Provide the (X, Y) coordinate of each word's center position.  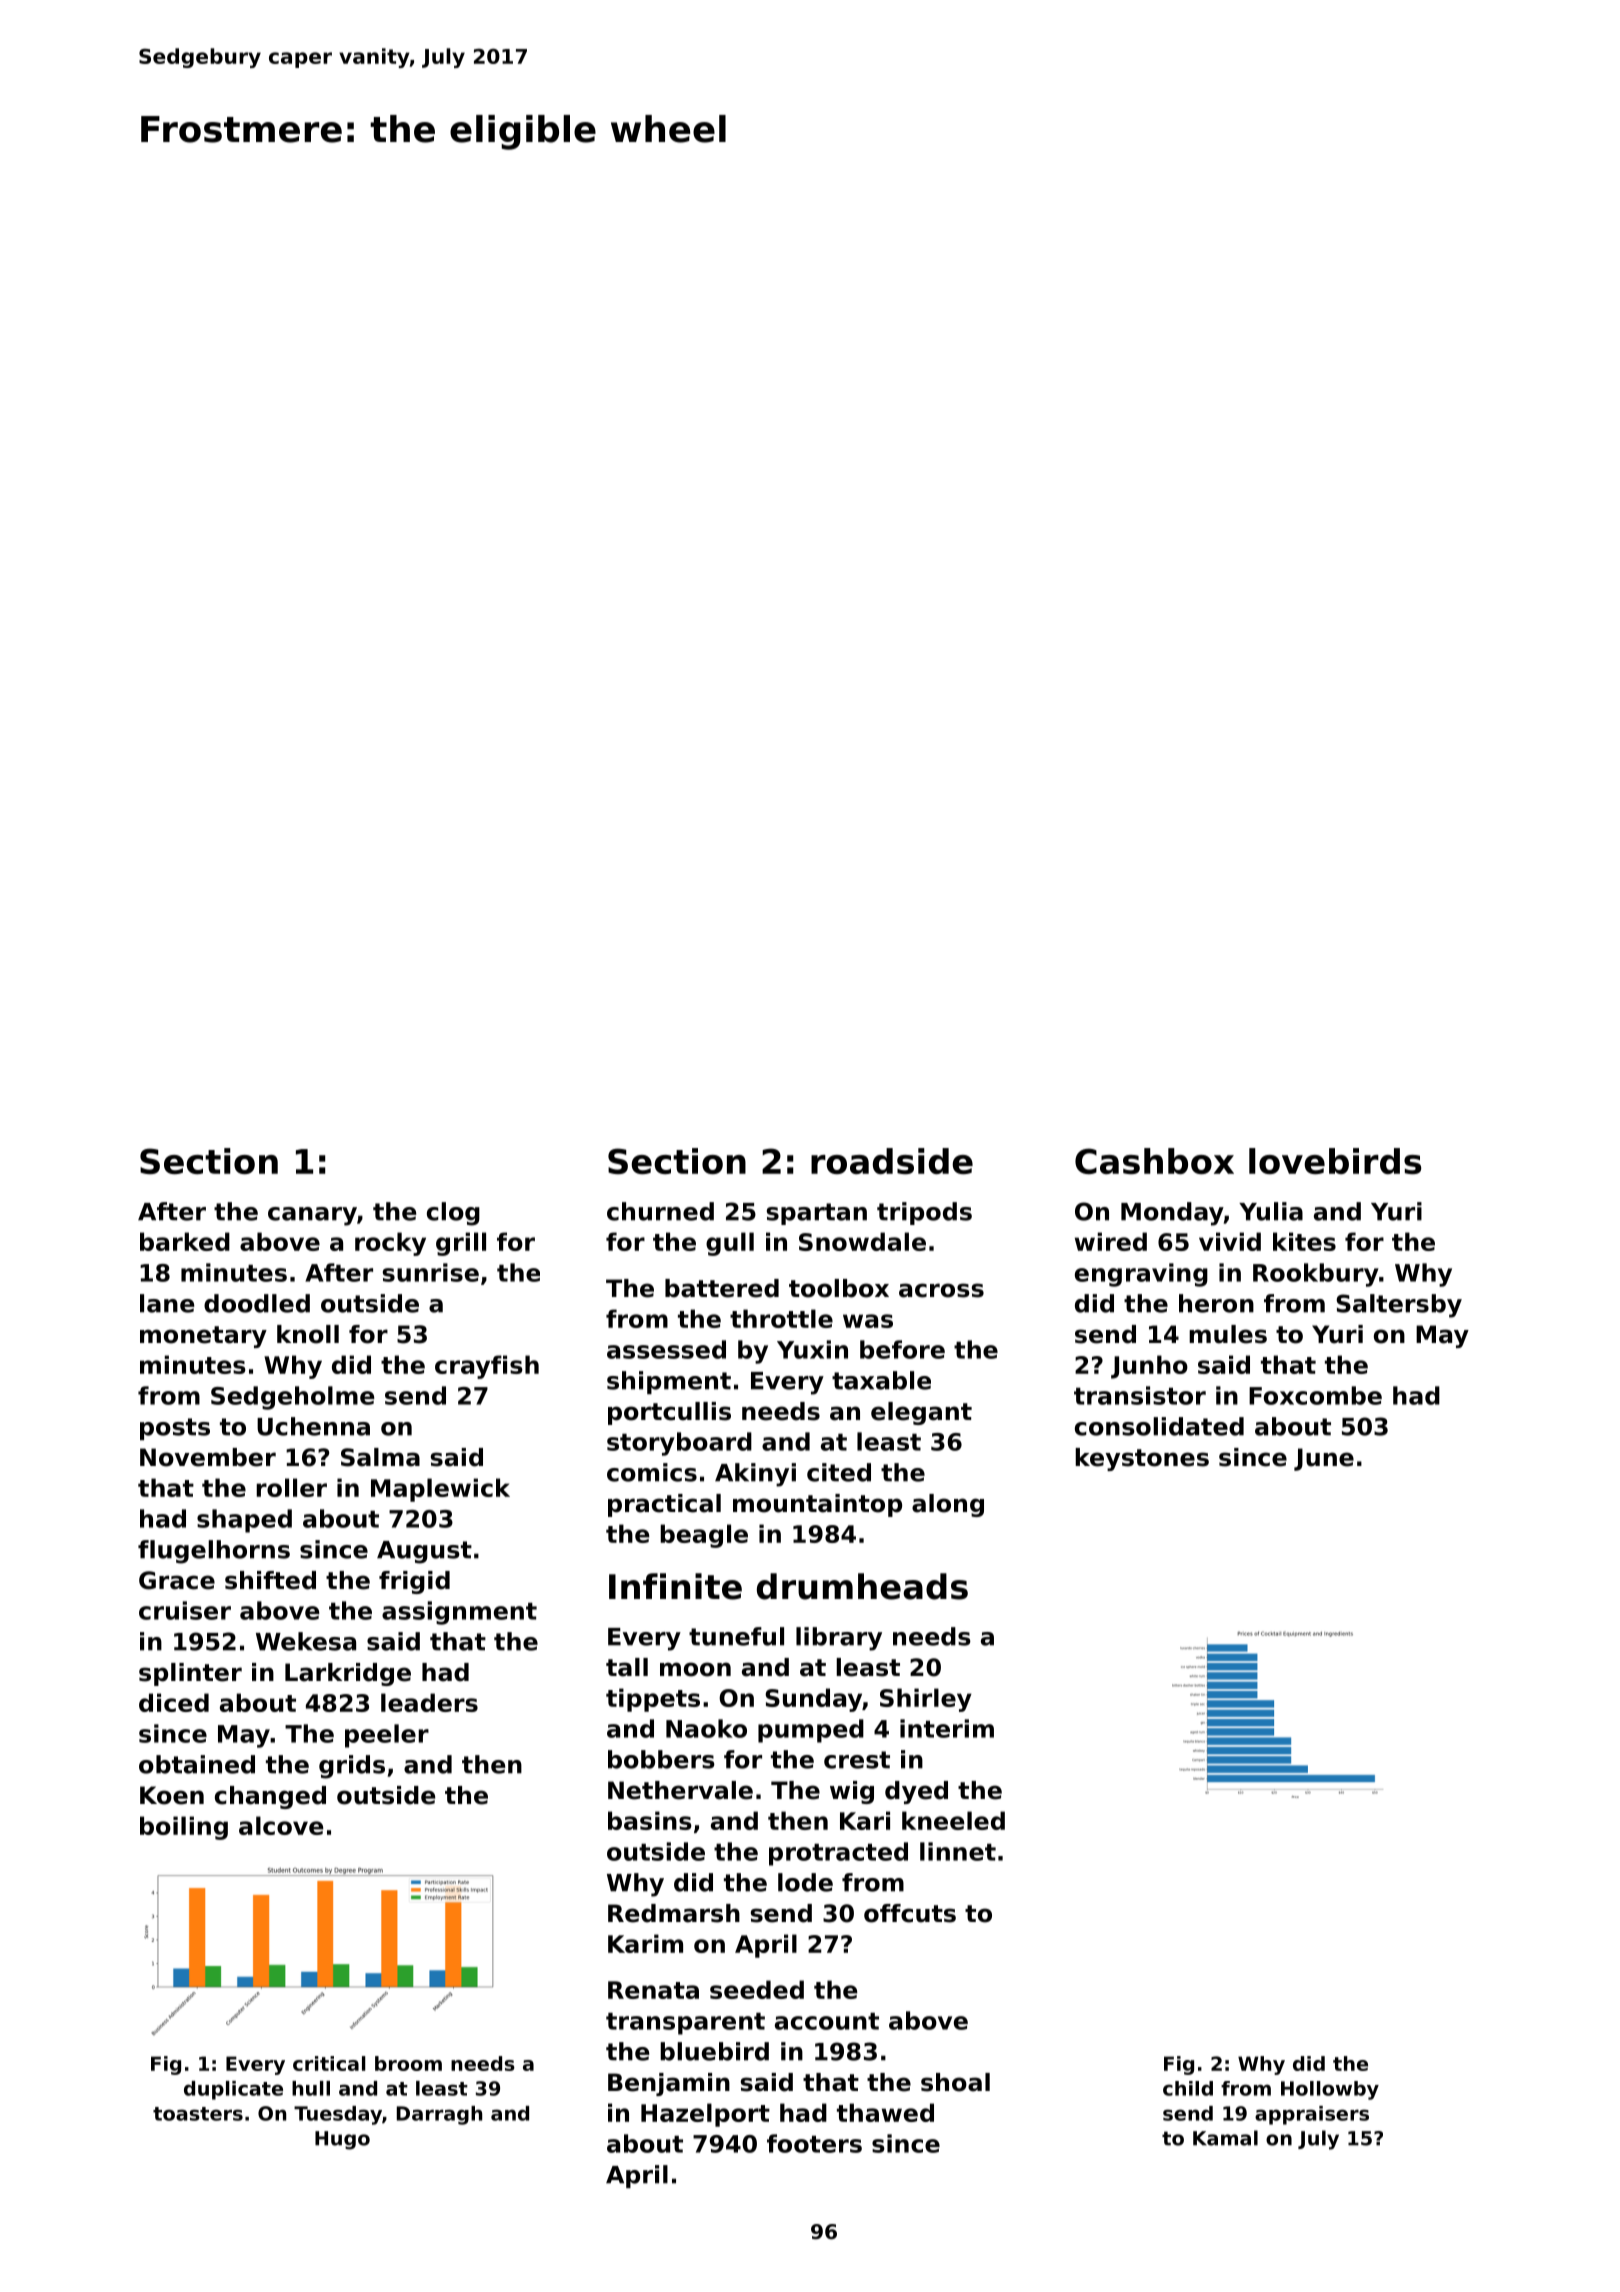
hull (311, 2088)
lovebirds (1335, 1161)
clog (453, 1214)
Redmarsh (674, 1913)
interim (947, 1728)
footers (814, 2143)
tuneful (736, 1636)
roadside (892, 1161)
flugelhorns (214, 1552)
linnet (958, 1851)
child (1188, 2088)
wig (852, 1792)
